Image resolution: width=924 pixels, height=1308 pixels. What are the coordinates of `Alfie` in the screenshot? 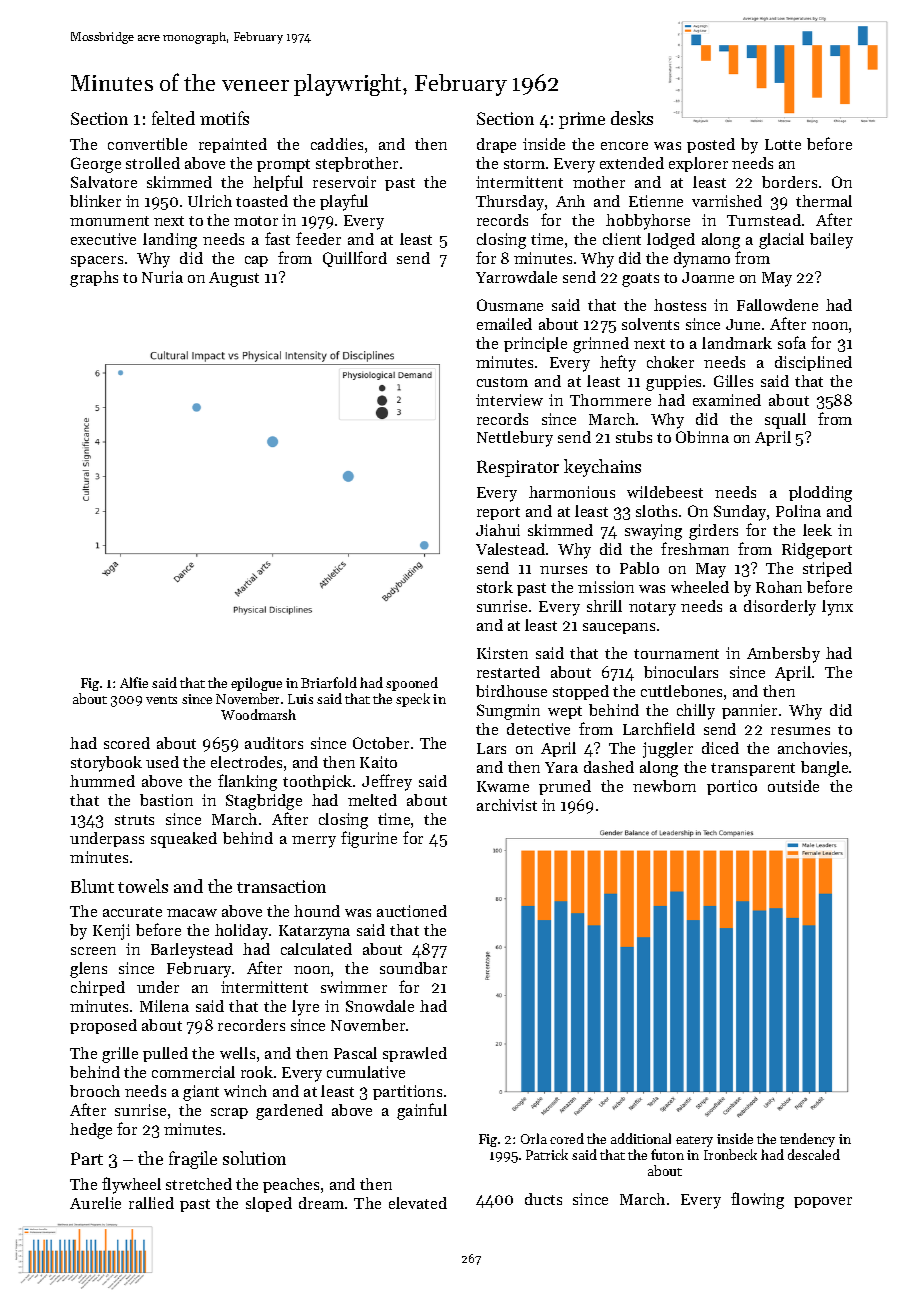 It's located at (134, 682).
